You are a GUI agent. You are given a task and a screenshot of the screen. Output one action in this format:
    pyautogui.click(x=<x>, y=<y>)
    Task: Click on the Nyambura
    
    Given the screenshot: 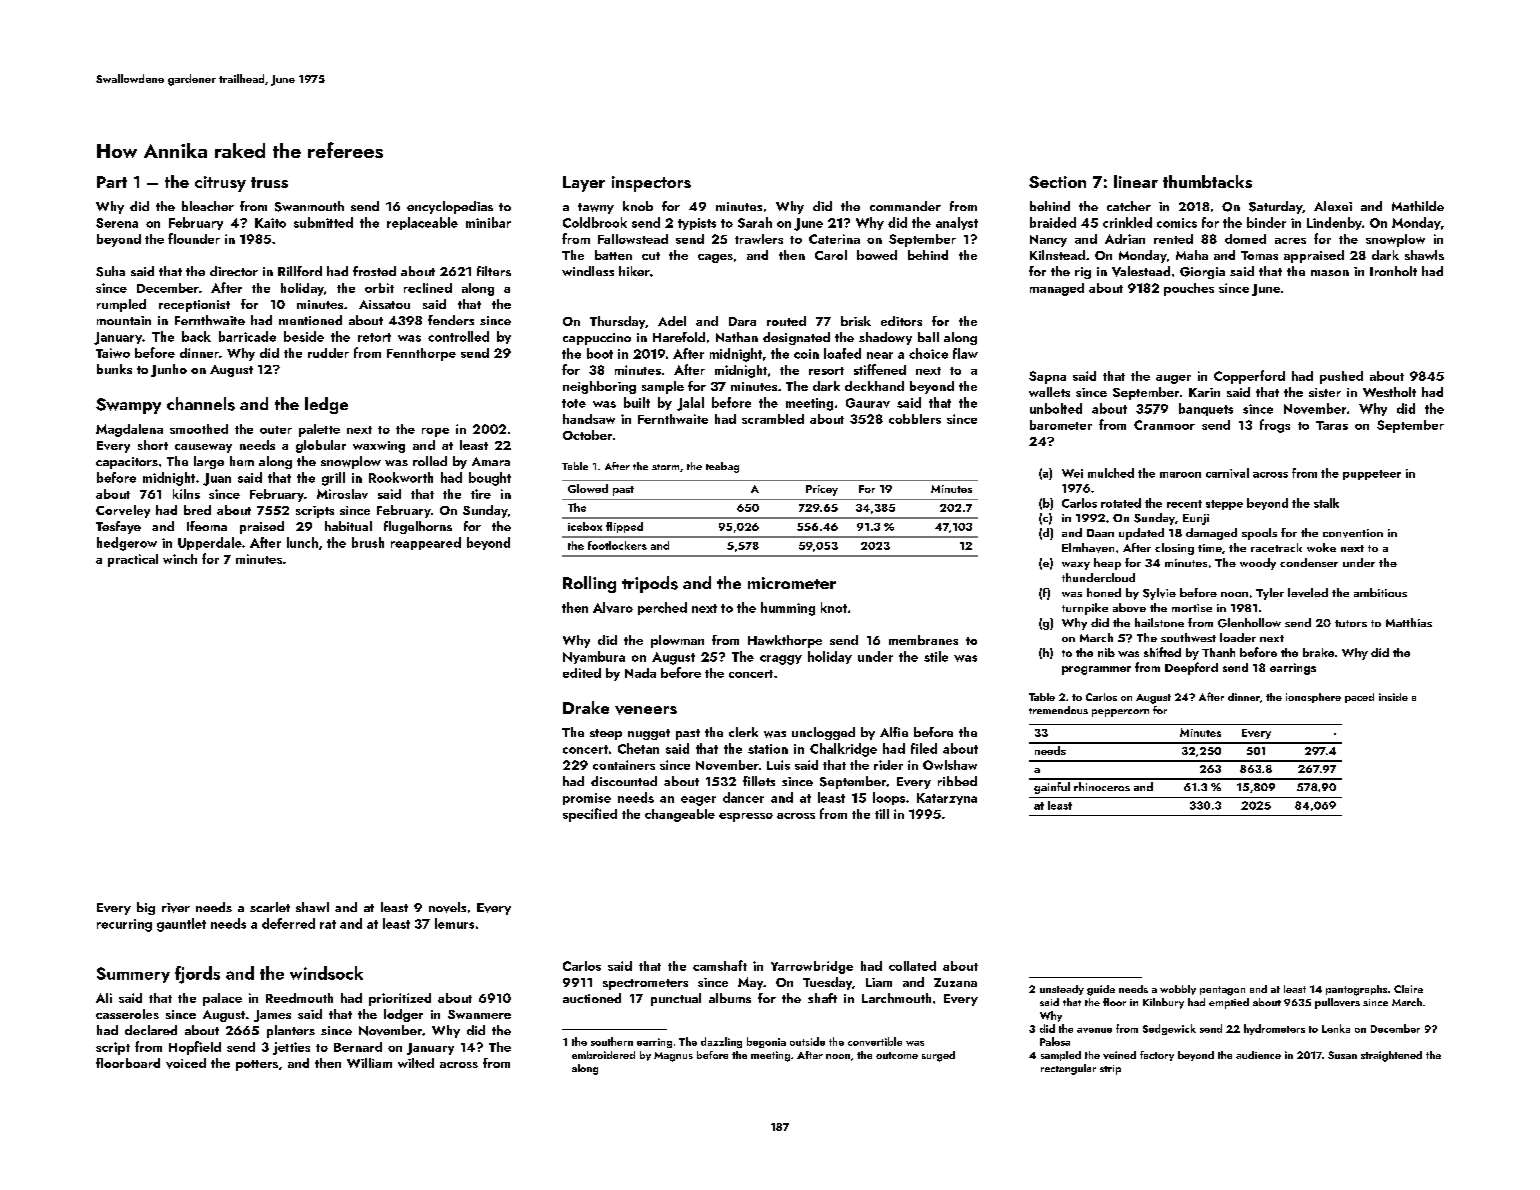 What is the action you would take?
    pyautogui.click(x=594, y=657)
